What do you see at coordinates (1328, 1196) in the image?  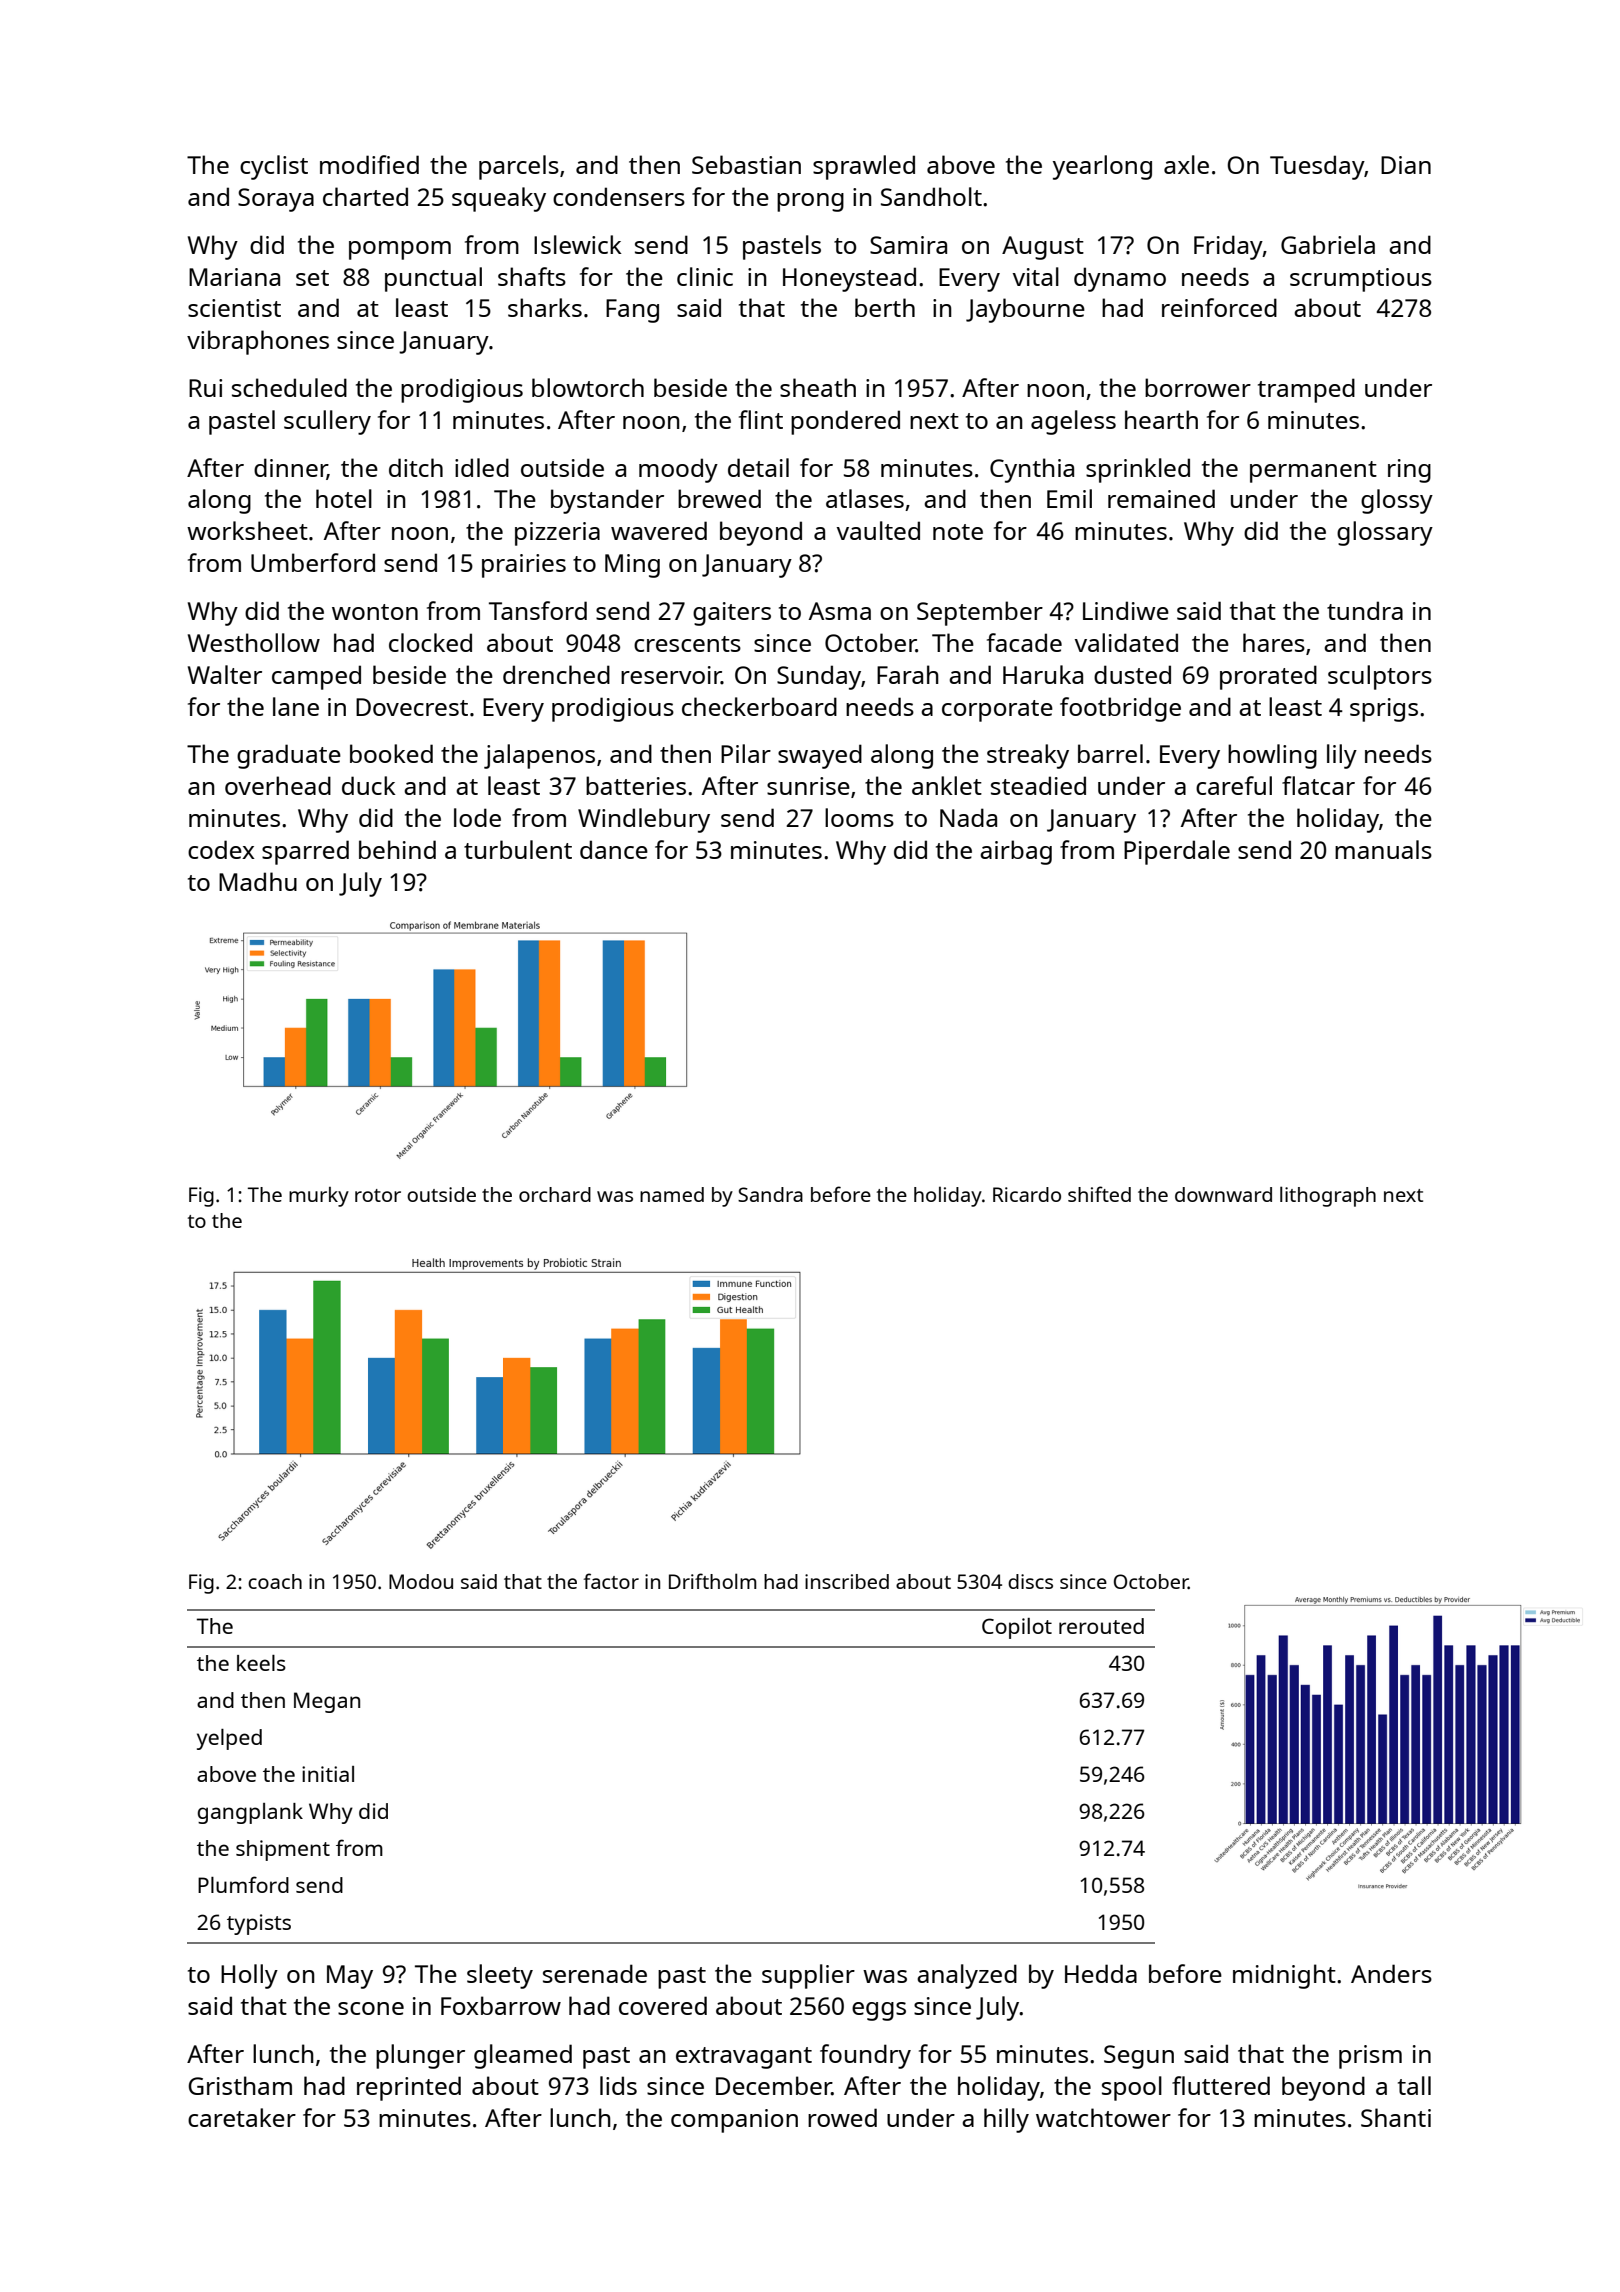 I see `lithograph` at bounding box center [1328, 1196].
